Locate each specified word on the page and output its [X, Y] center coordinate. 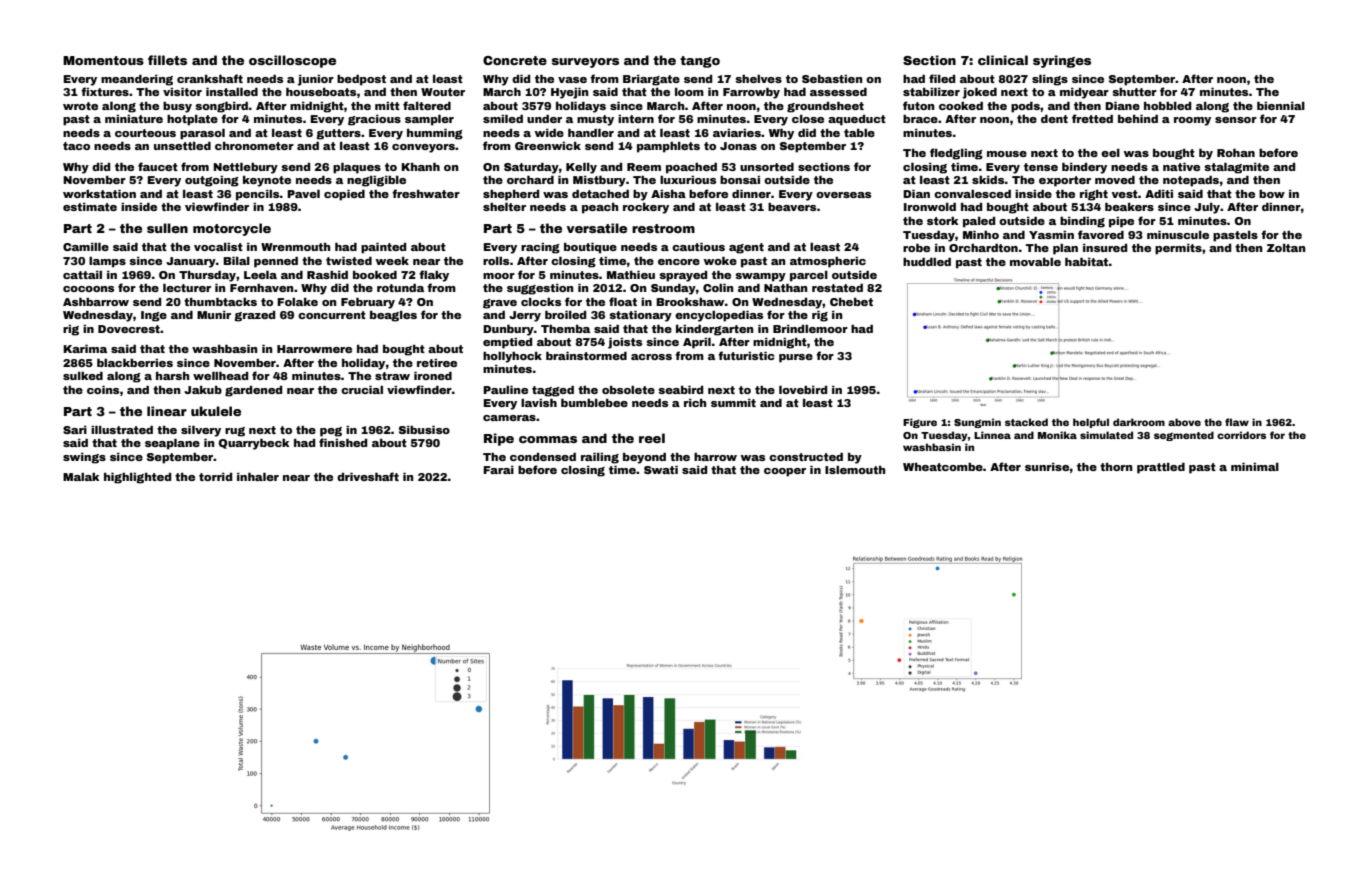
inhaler [258, 477]
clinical [1003, 60]
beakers [1129, 207]
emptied [507, 343]
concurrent [332, 315]
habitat [1086, 262]
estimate [90, 207]
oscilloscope [292, 61]
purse [796, 358]
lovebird [803, 390]
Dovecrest [129, 329]
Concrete [515, 60]
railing [600, 458]
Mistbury [599, 181]
